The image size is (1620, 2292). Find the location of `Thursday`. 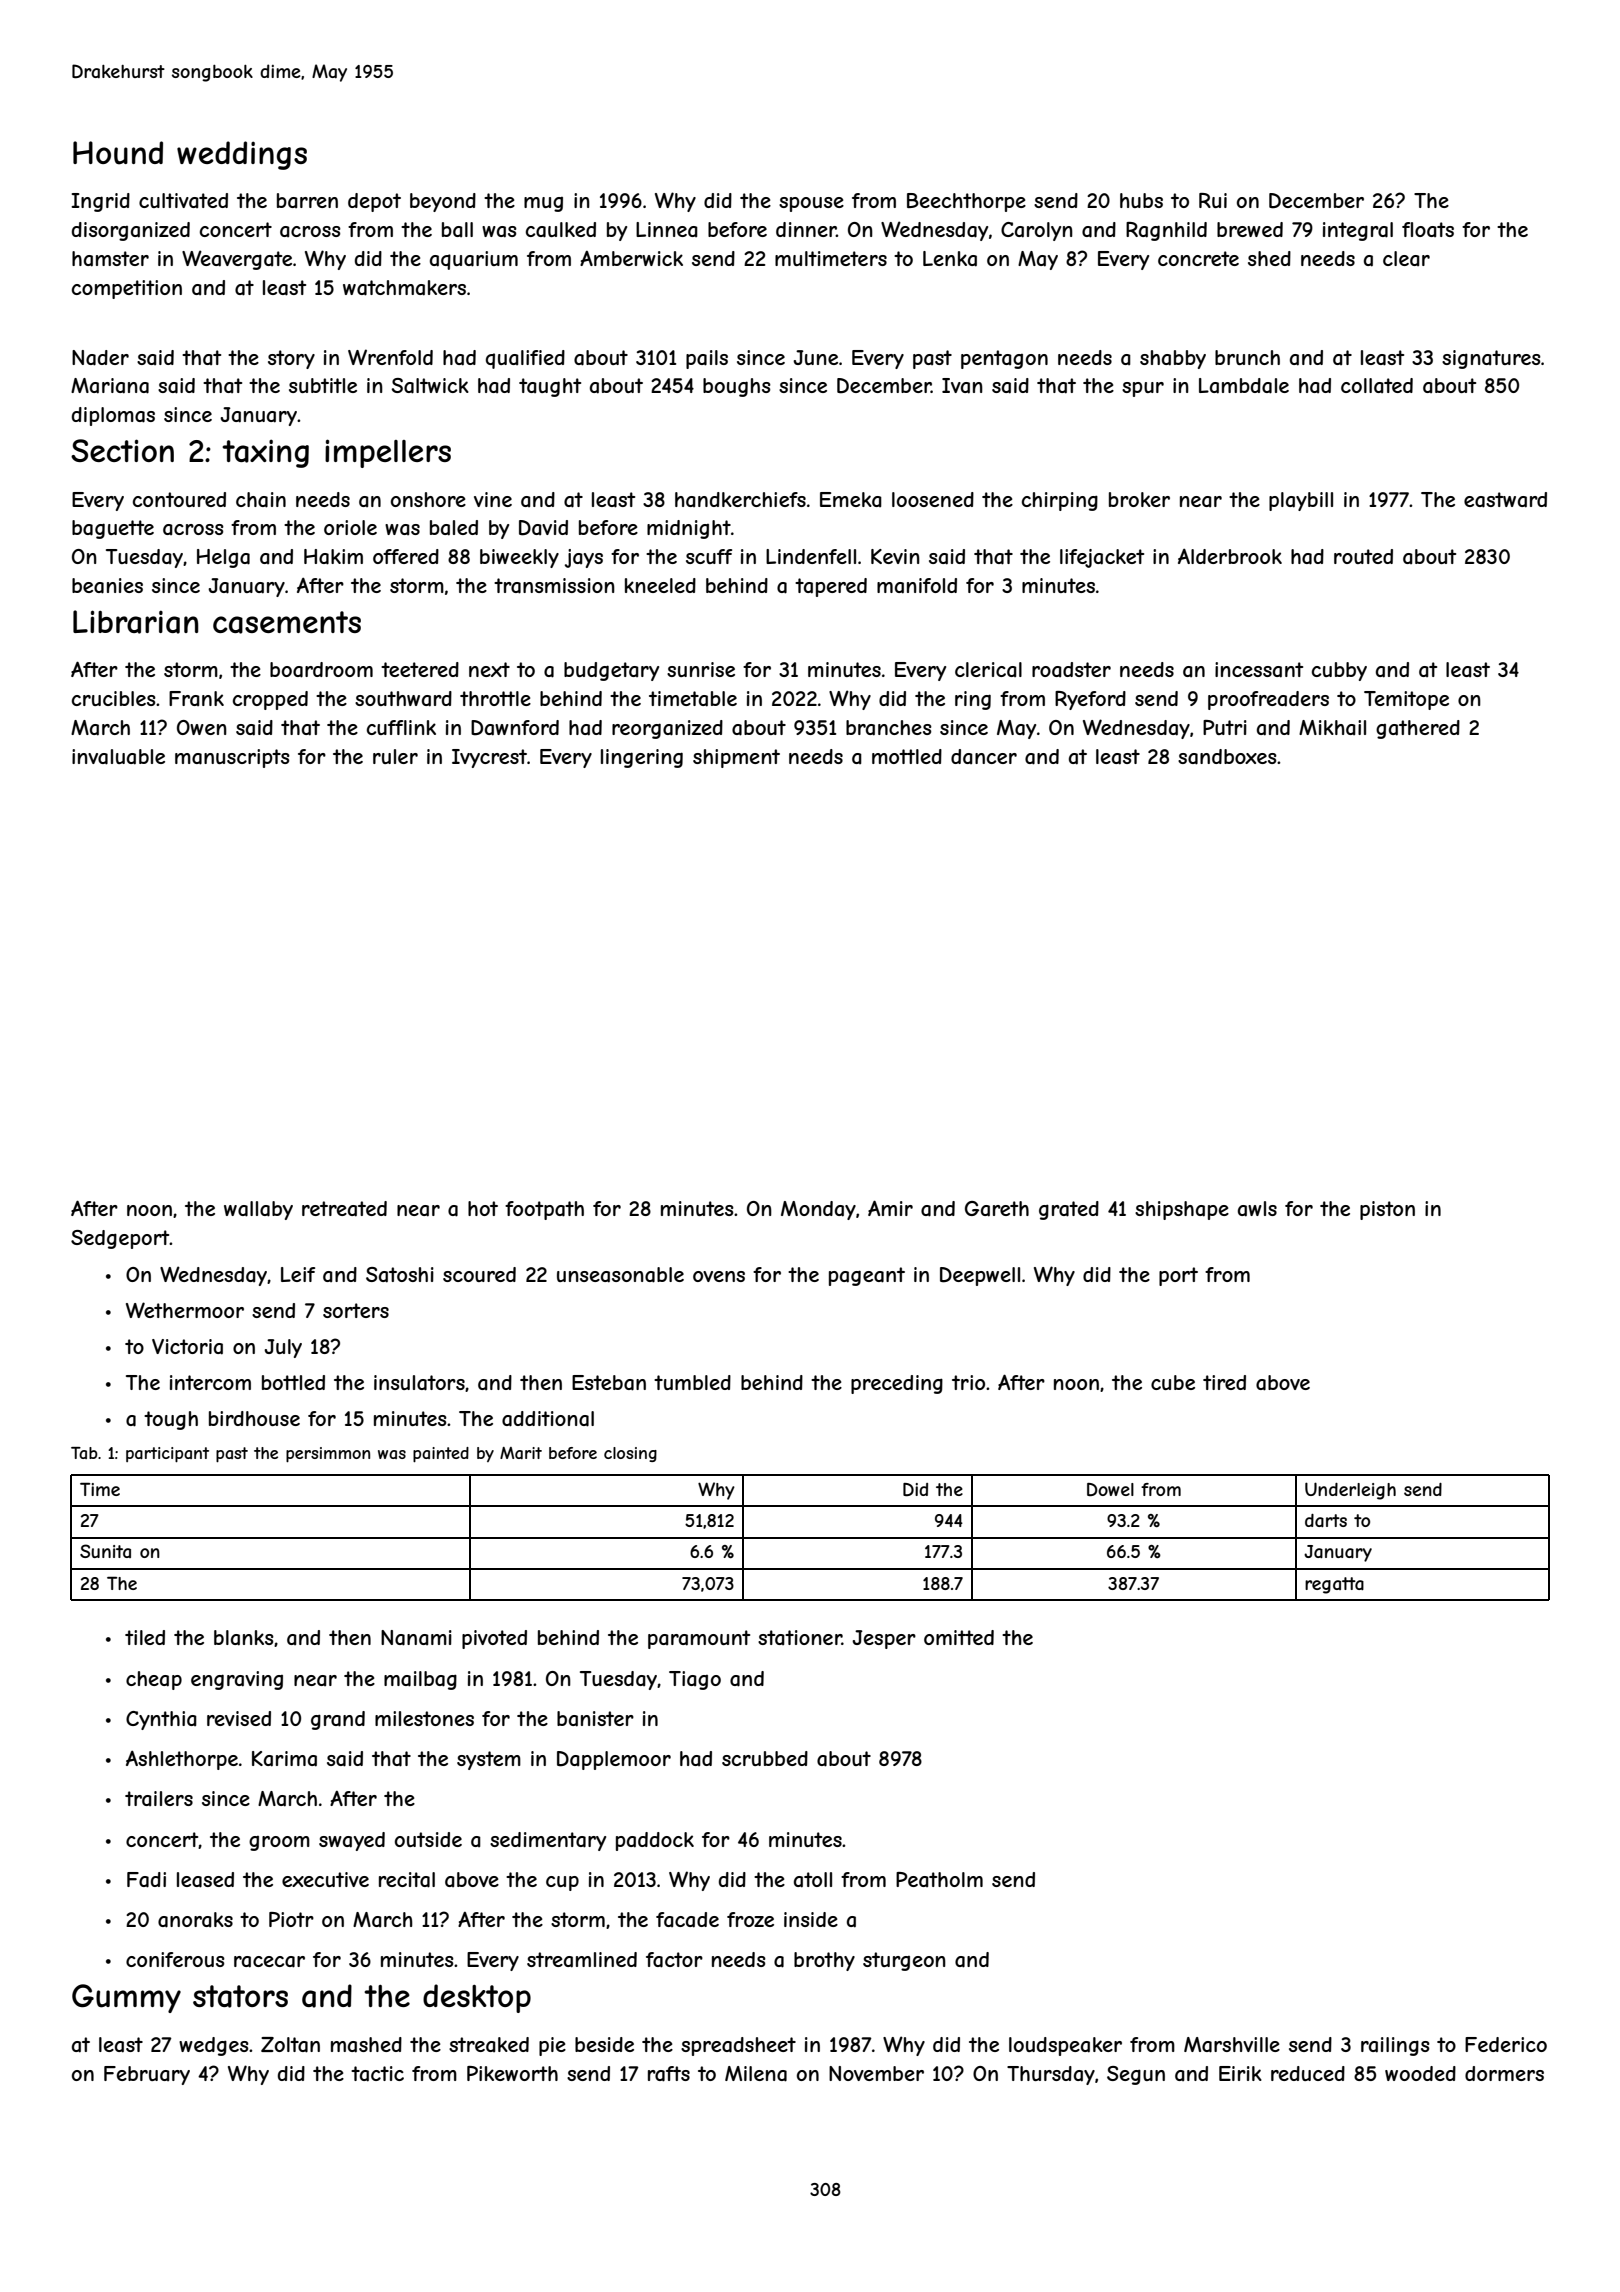

Thursday is located at coordinates (1051, 2075).
